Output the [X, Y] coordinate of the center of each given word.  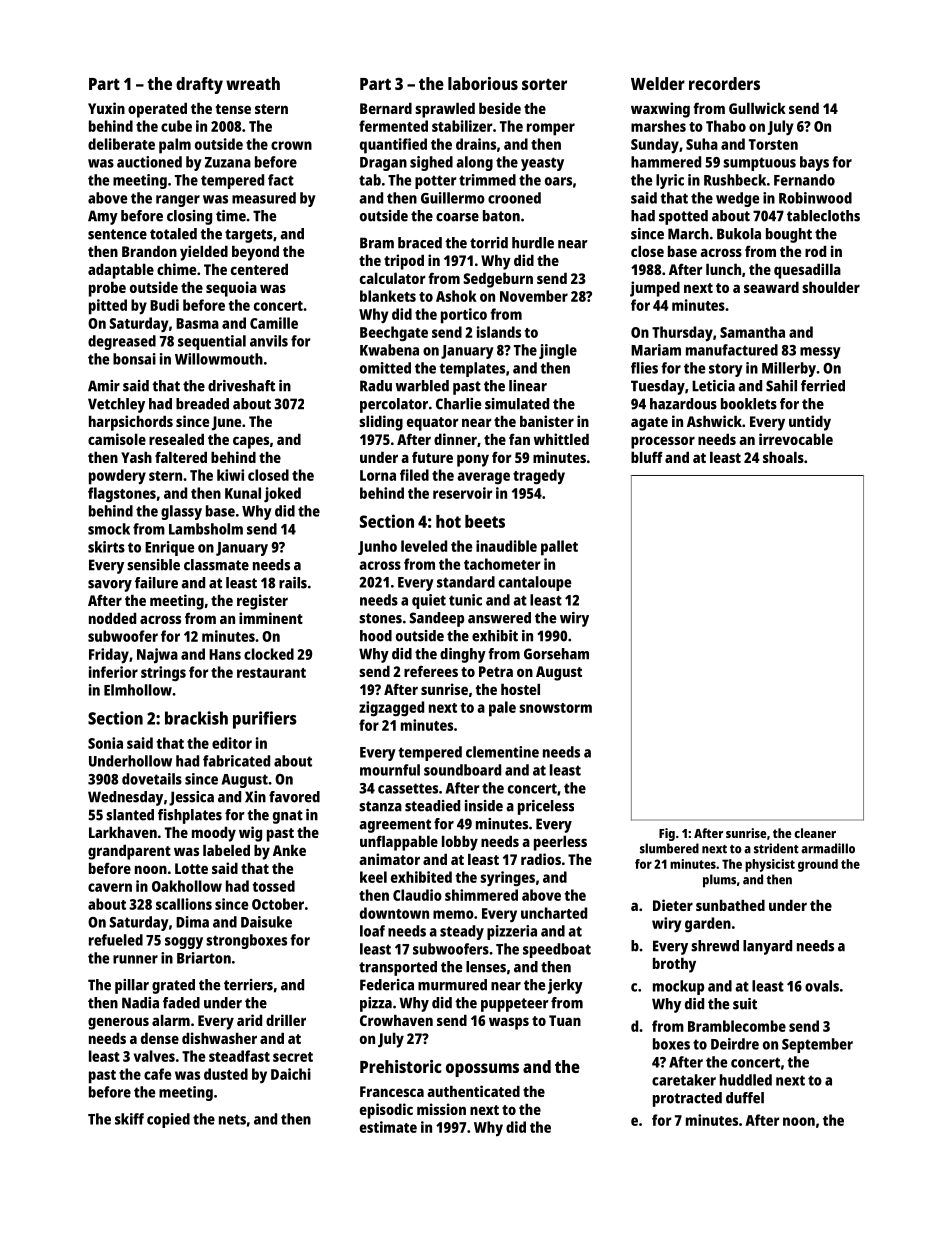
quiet [429, 601]
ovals [822, 986]
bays [814, 163]
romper [551, 129]
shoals [783, 457]
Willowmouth [219, 359]
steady [462, 932]
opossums [482, 1070]
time [231, 216]
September [817, 1045]
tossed [274, 886]
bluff [647, 457]
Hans [225, 654]
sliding [381, 423]
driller [286, 1020]
